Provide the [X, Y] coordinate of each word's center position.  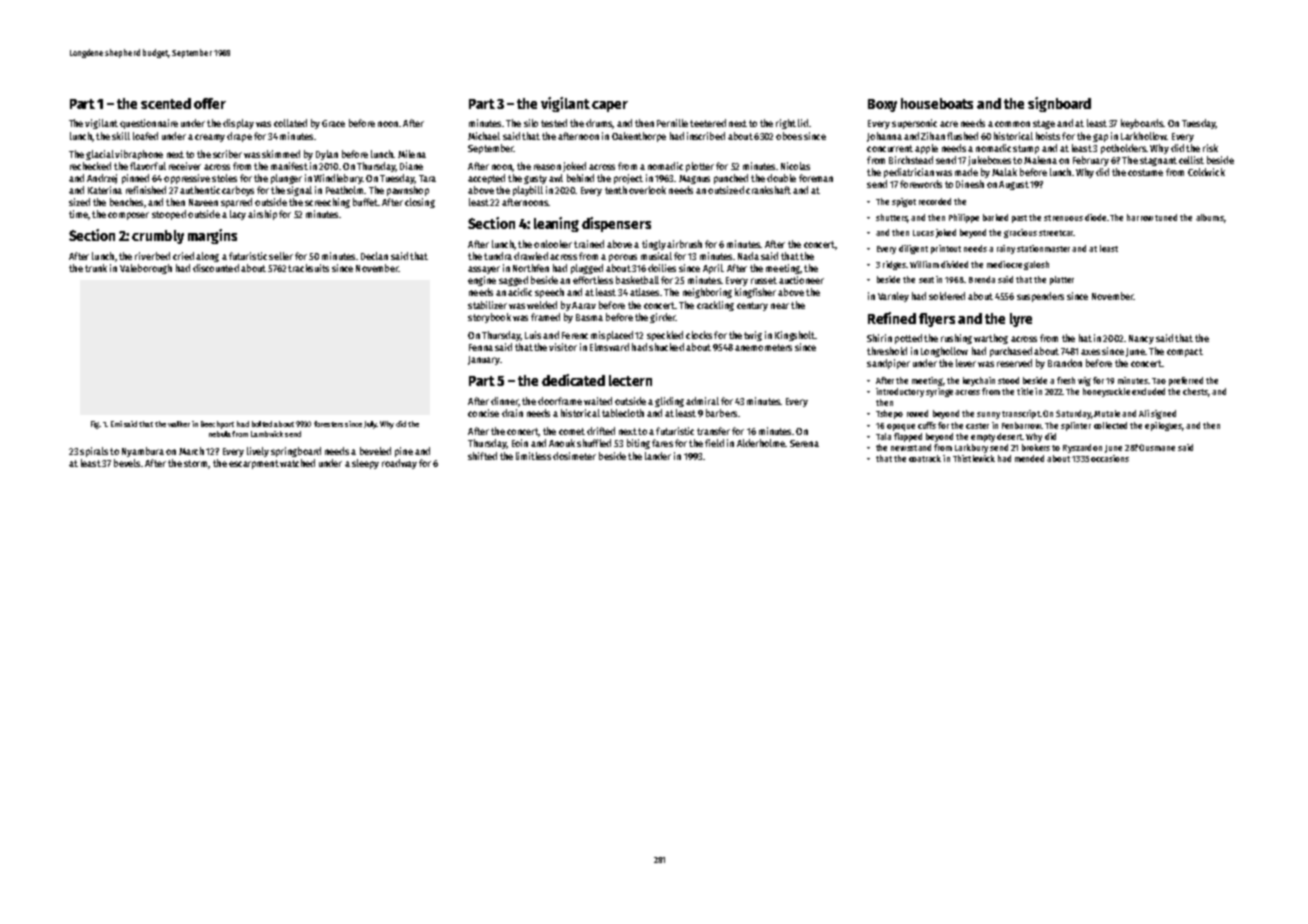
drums [599, 123]
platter [1062, 280]
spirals [94, 452]
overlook [647, 190]
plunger [286, 179]
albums [1210, 217]
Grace [333, 123]
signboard [1059, 104]
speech [549, 293]
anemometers [763, 347]
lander [658, 456]
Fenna [481, 347]
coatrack [925, 458]
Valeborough [146, 269]
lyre [1021, 320]
